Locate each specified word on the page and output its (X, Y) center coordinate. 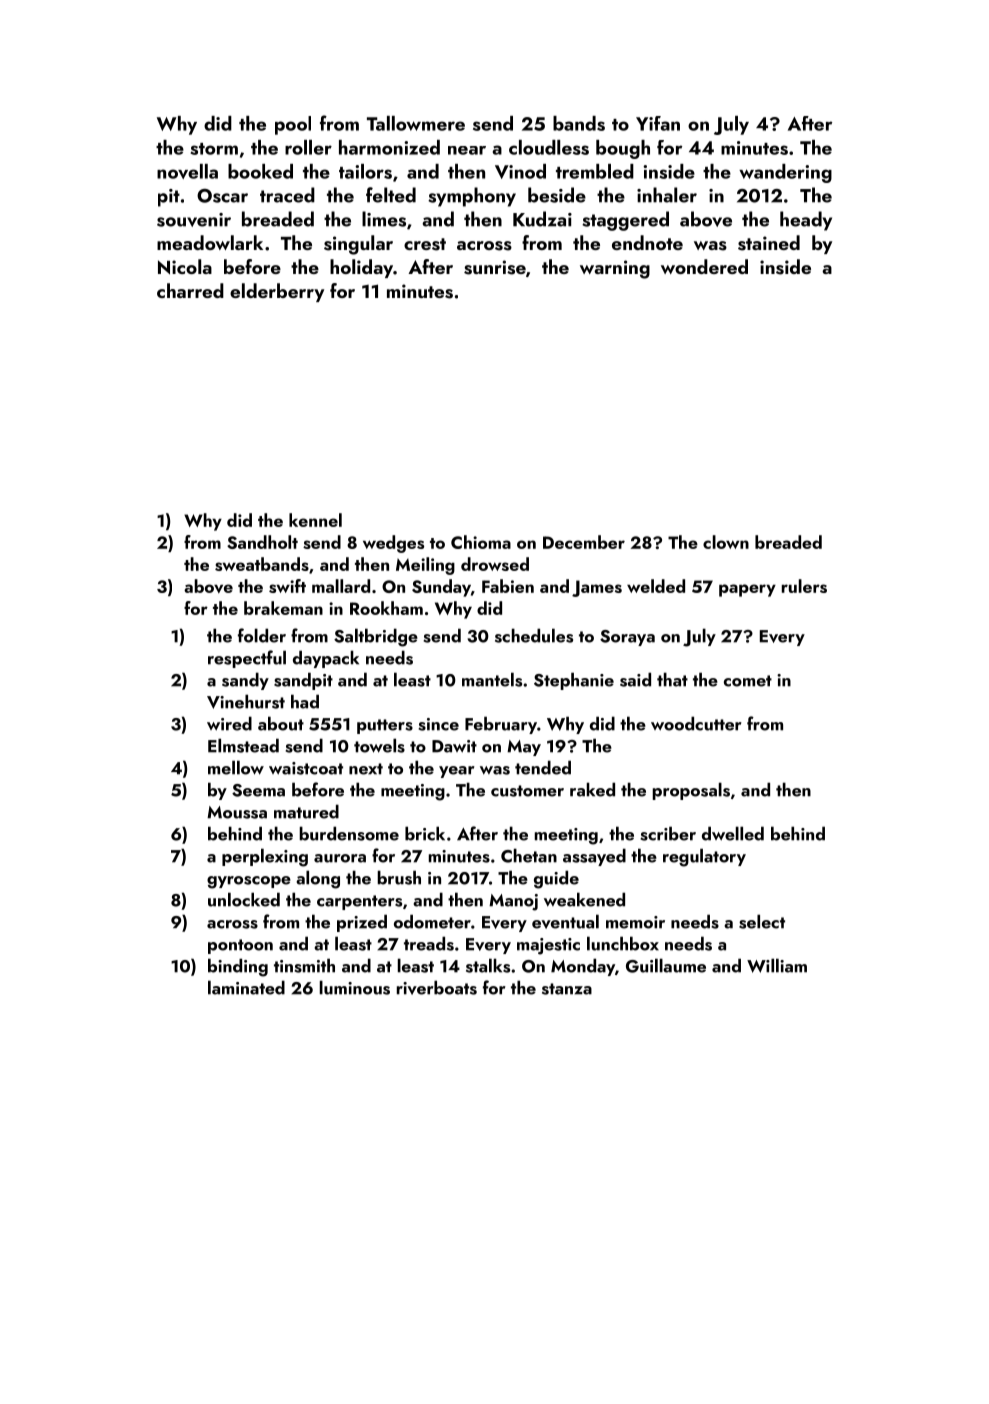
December (584, 542)
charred (190, 290)
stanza (567, 989)
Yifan (658, 123)
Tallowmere (416, 123)
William (777, 965)
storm (214, 149)
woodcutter (696, 723)
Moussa (237, 812)
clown (726, 542)
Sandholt (262, 542)
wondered (704, 266)
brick (425, 833)
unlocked (244, 899)
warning (615, 269)
